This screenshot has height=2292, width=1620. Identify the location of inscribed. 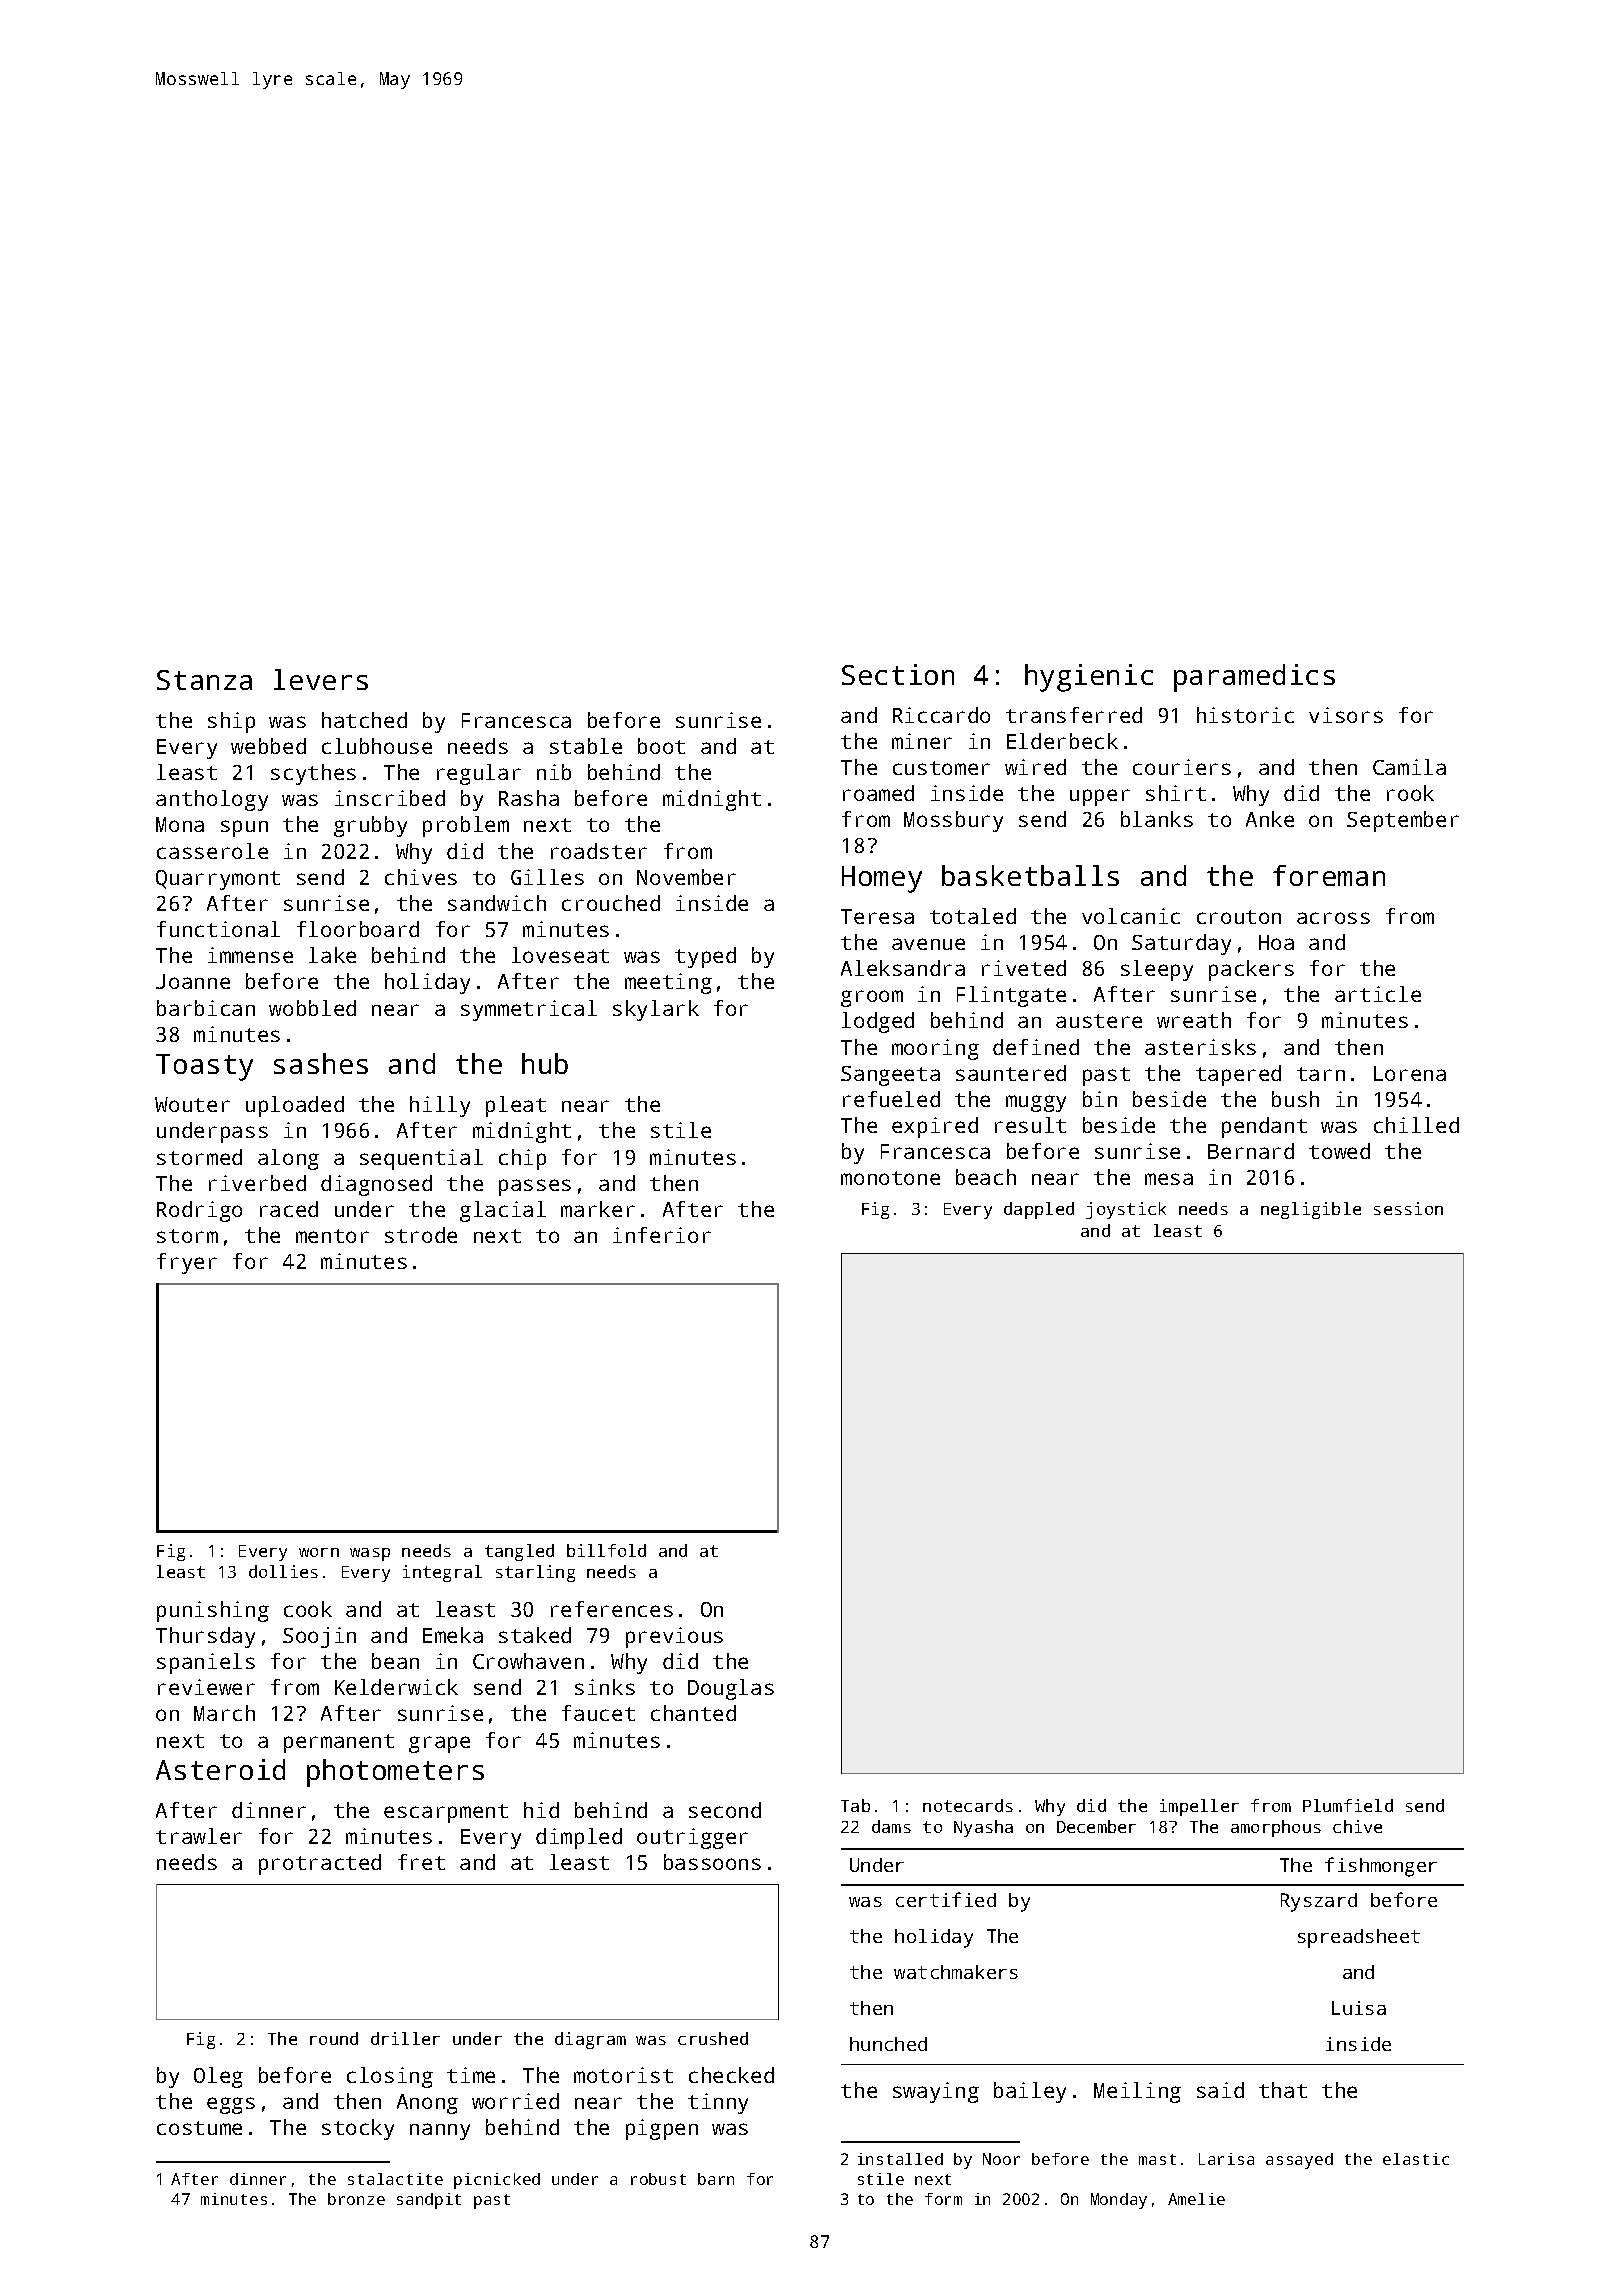
(390, 798).
